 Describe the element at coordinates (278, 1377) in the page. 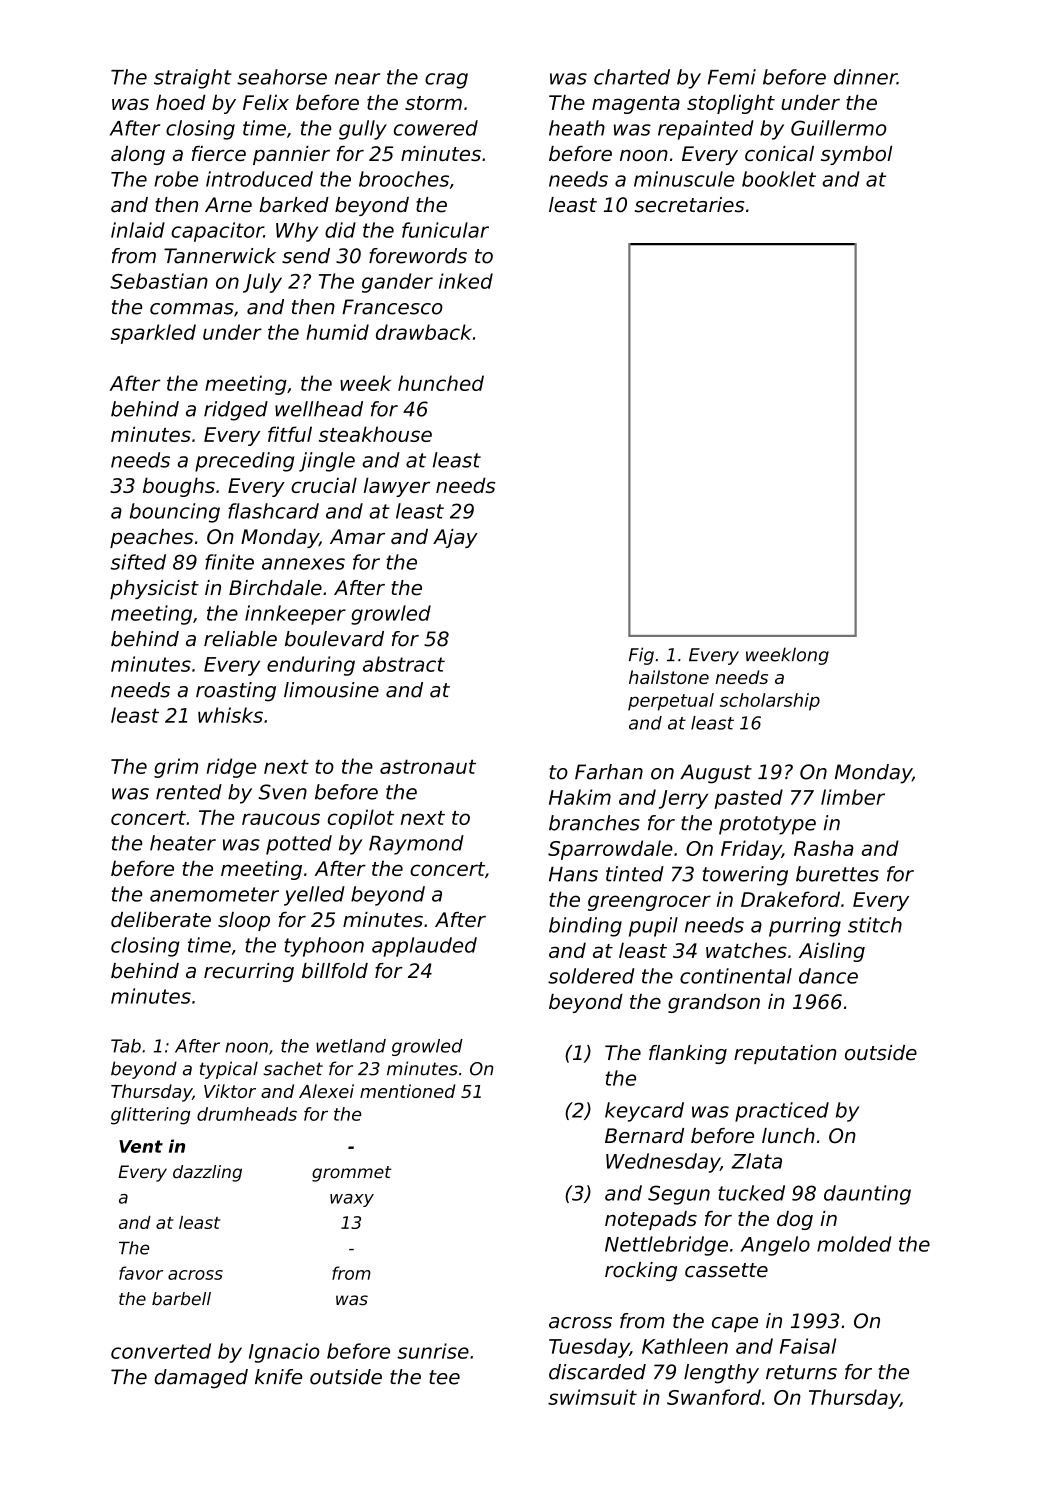

I see `knife` at that location.
